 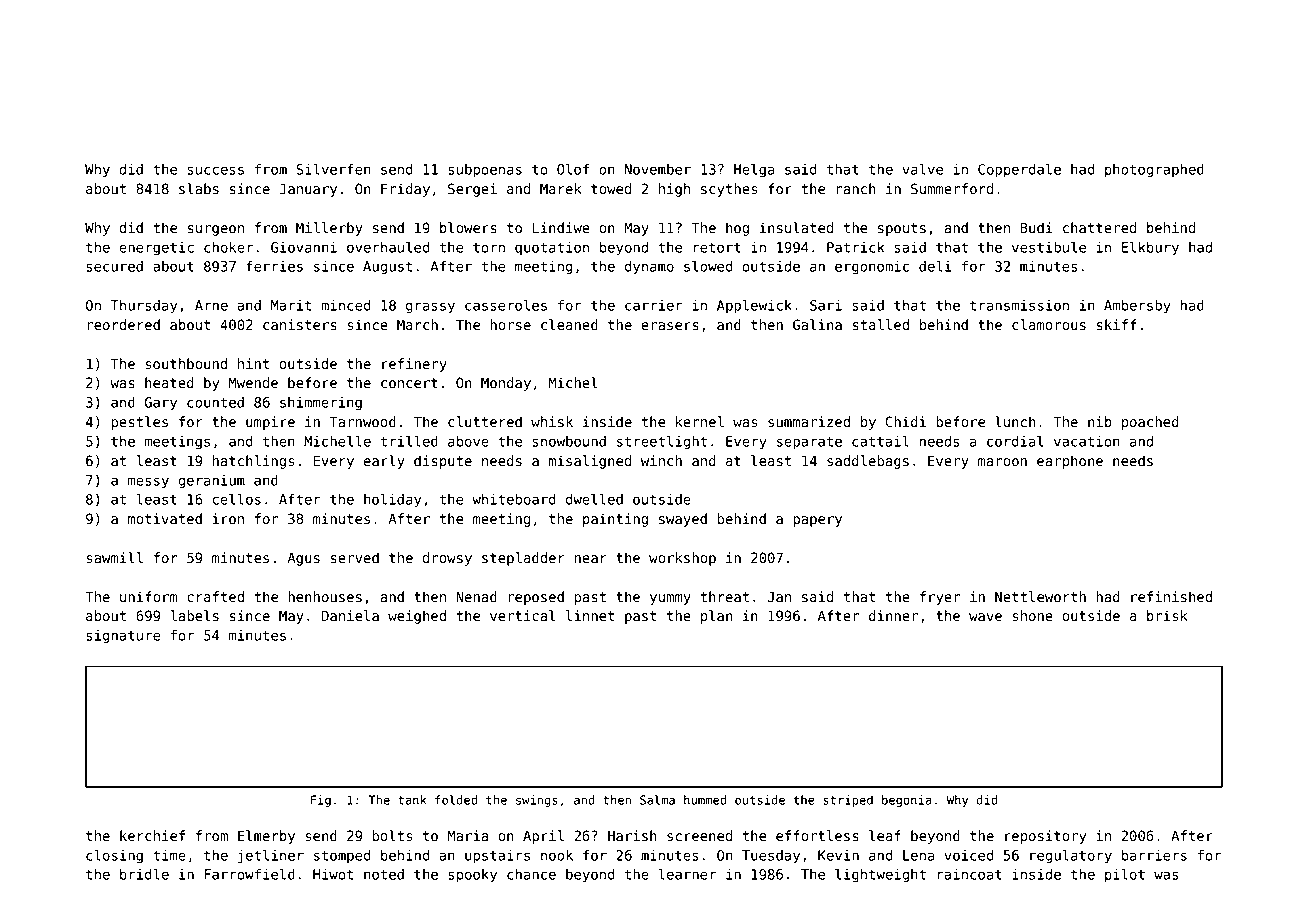 What do you see at coordinates (114, 558) in the document?
I see `sawmill` at bounding box center [114, 558].
